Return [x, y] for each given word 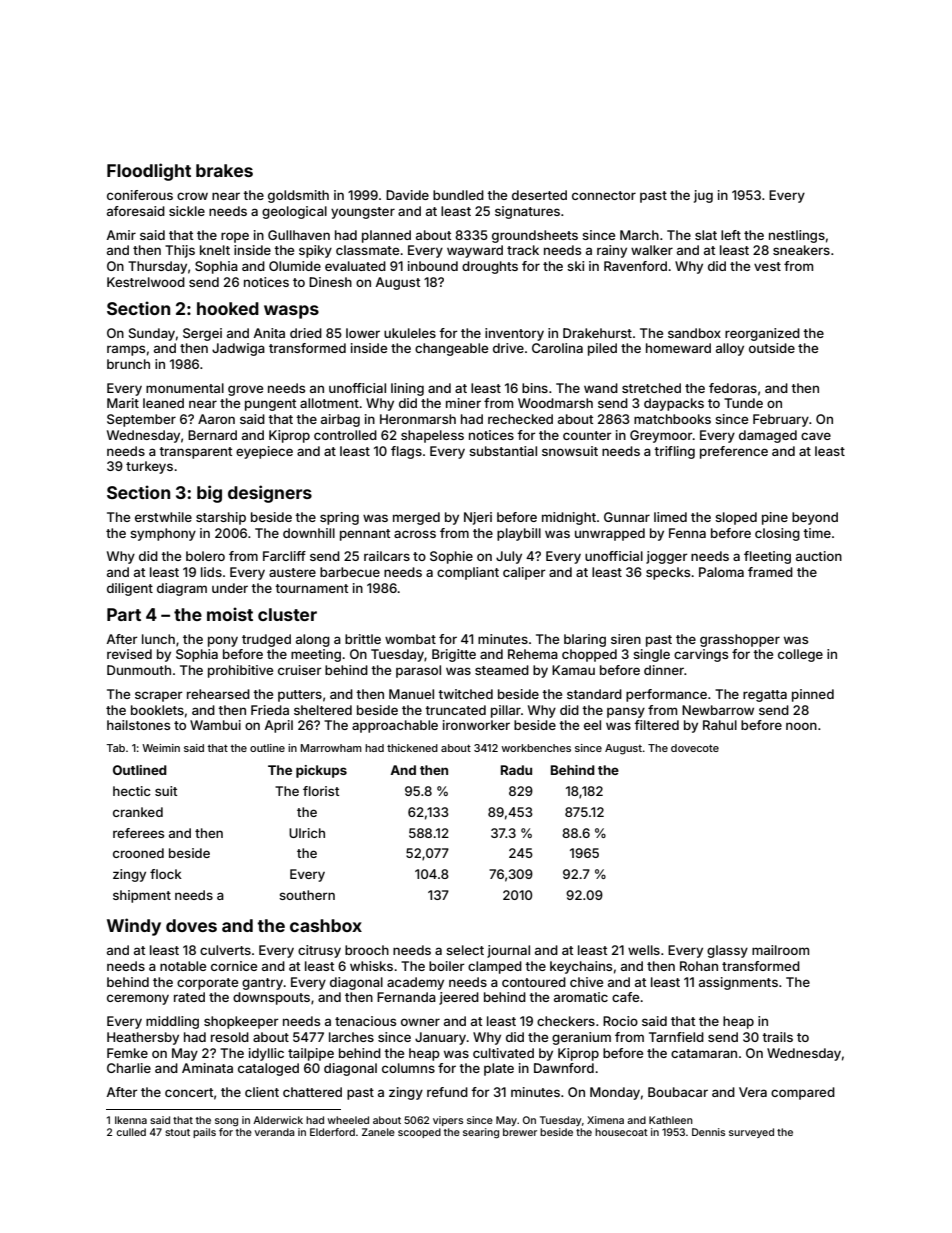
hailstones [138, 725]
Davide [407, 195]
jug [703, 196]
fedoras [733, 388]
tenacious [365, 1021]
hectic [132, 791]
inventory [514, 334]
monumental [185, 388]
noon [801, 726]
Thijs [180, 251]
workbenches [536, 748]
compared [803, 1093]
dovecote [695, 748]
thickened [412, 748]
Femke [127, 1053]
